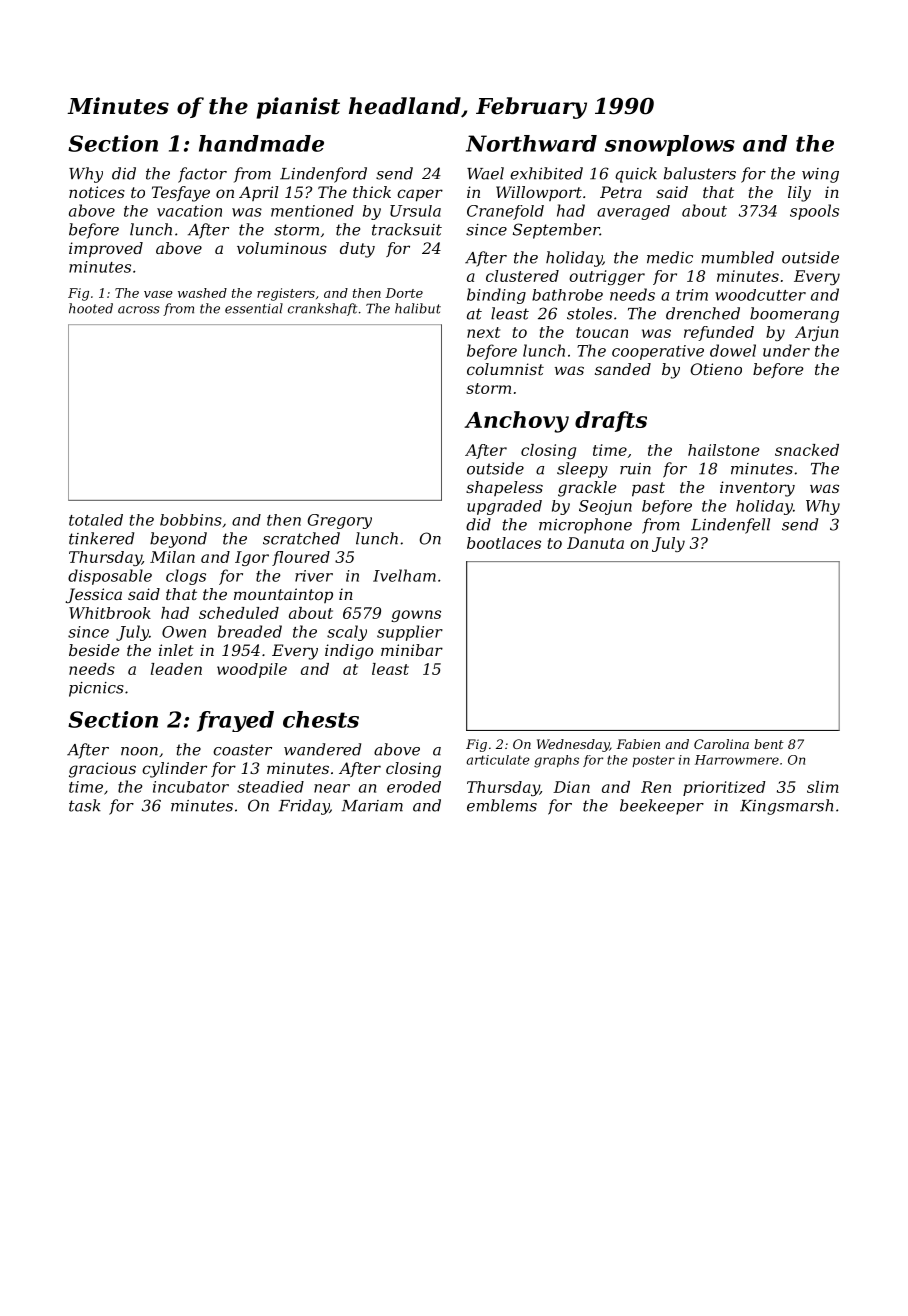  Describe the element at coordinates (416, 616) in the image. I see `gowns` at that location.
